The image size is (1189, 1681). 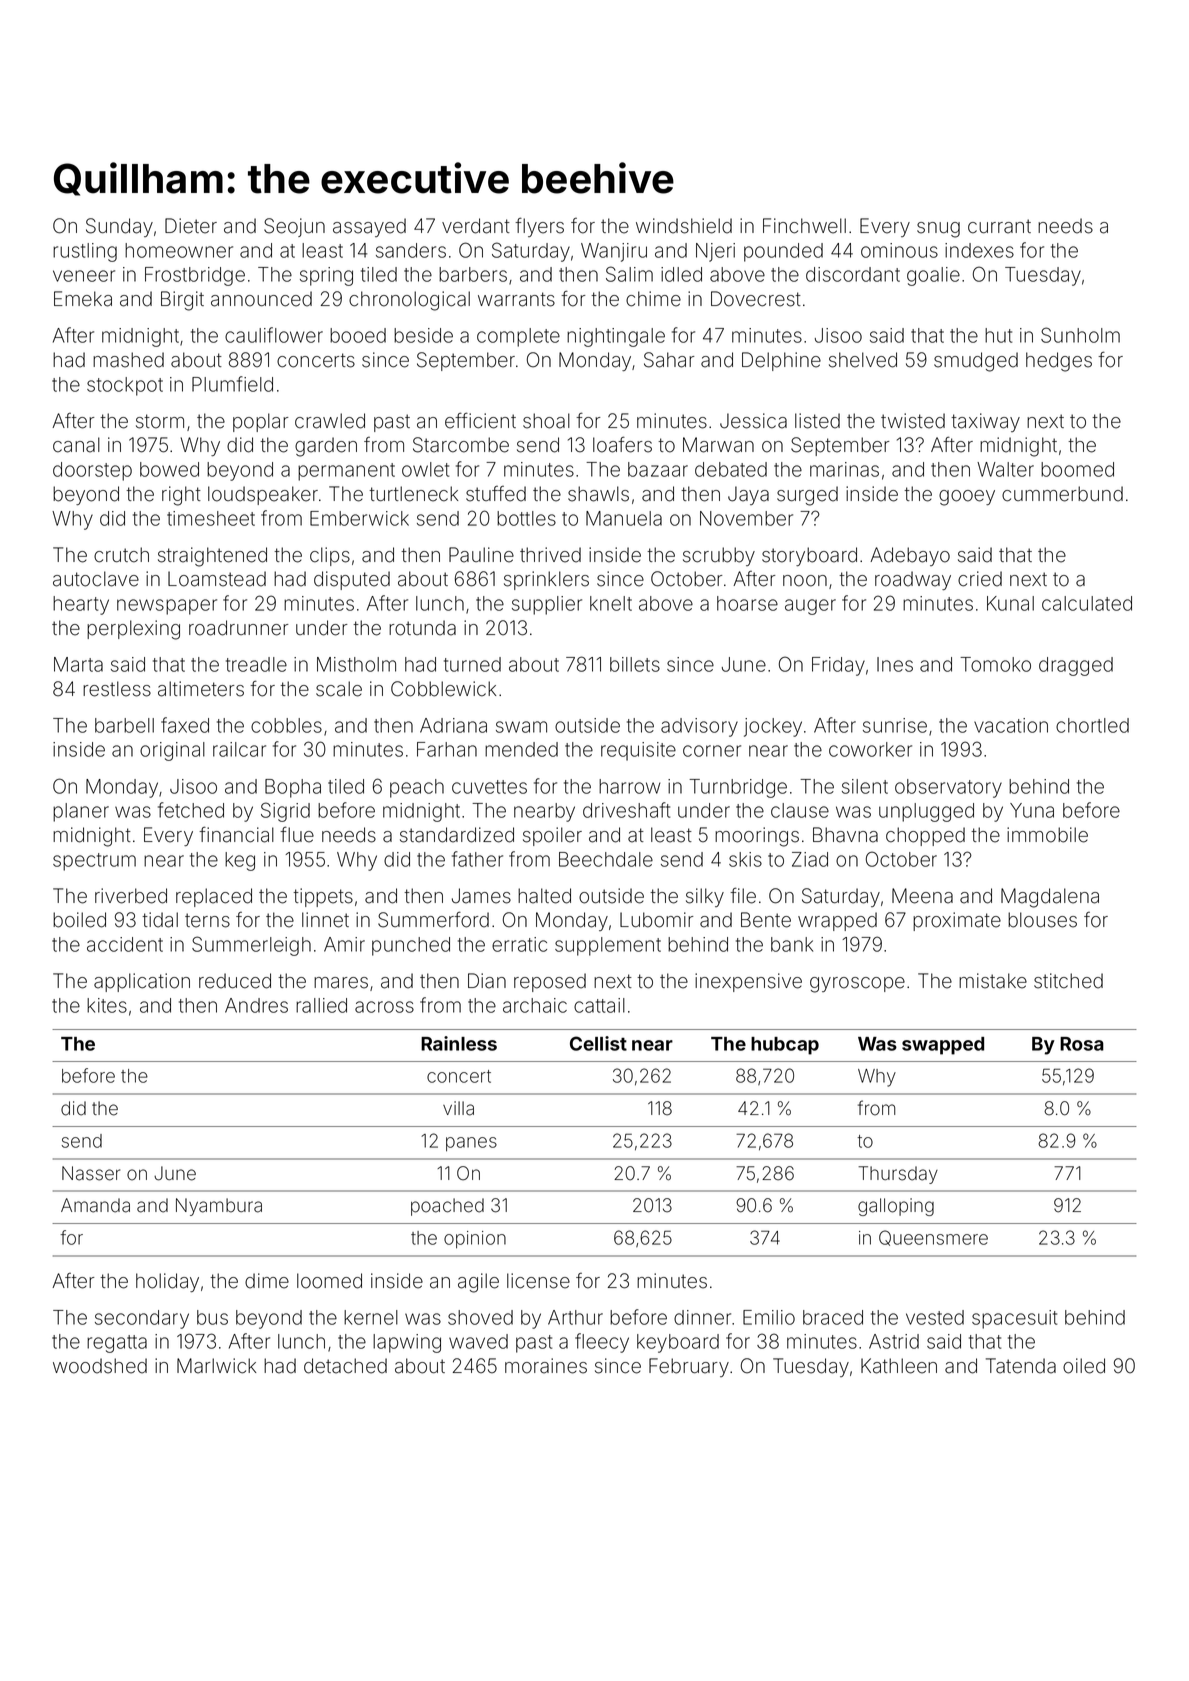 I want to click on swapped, so click(x=943, y=1046).
